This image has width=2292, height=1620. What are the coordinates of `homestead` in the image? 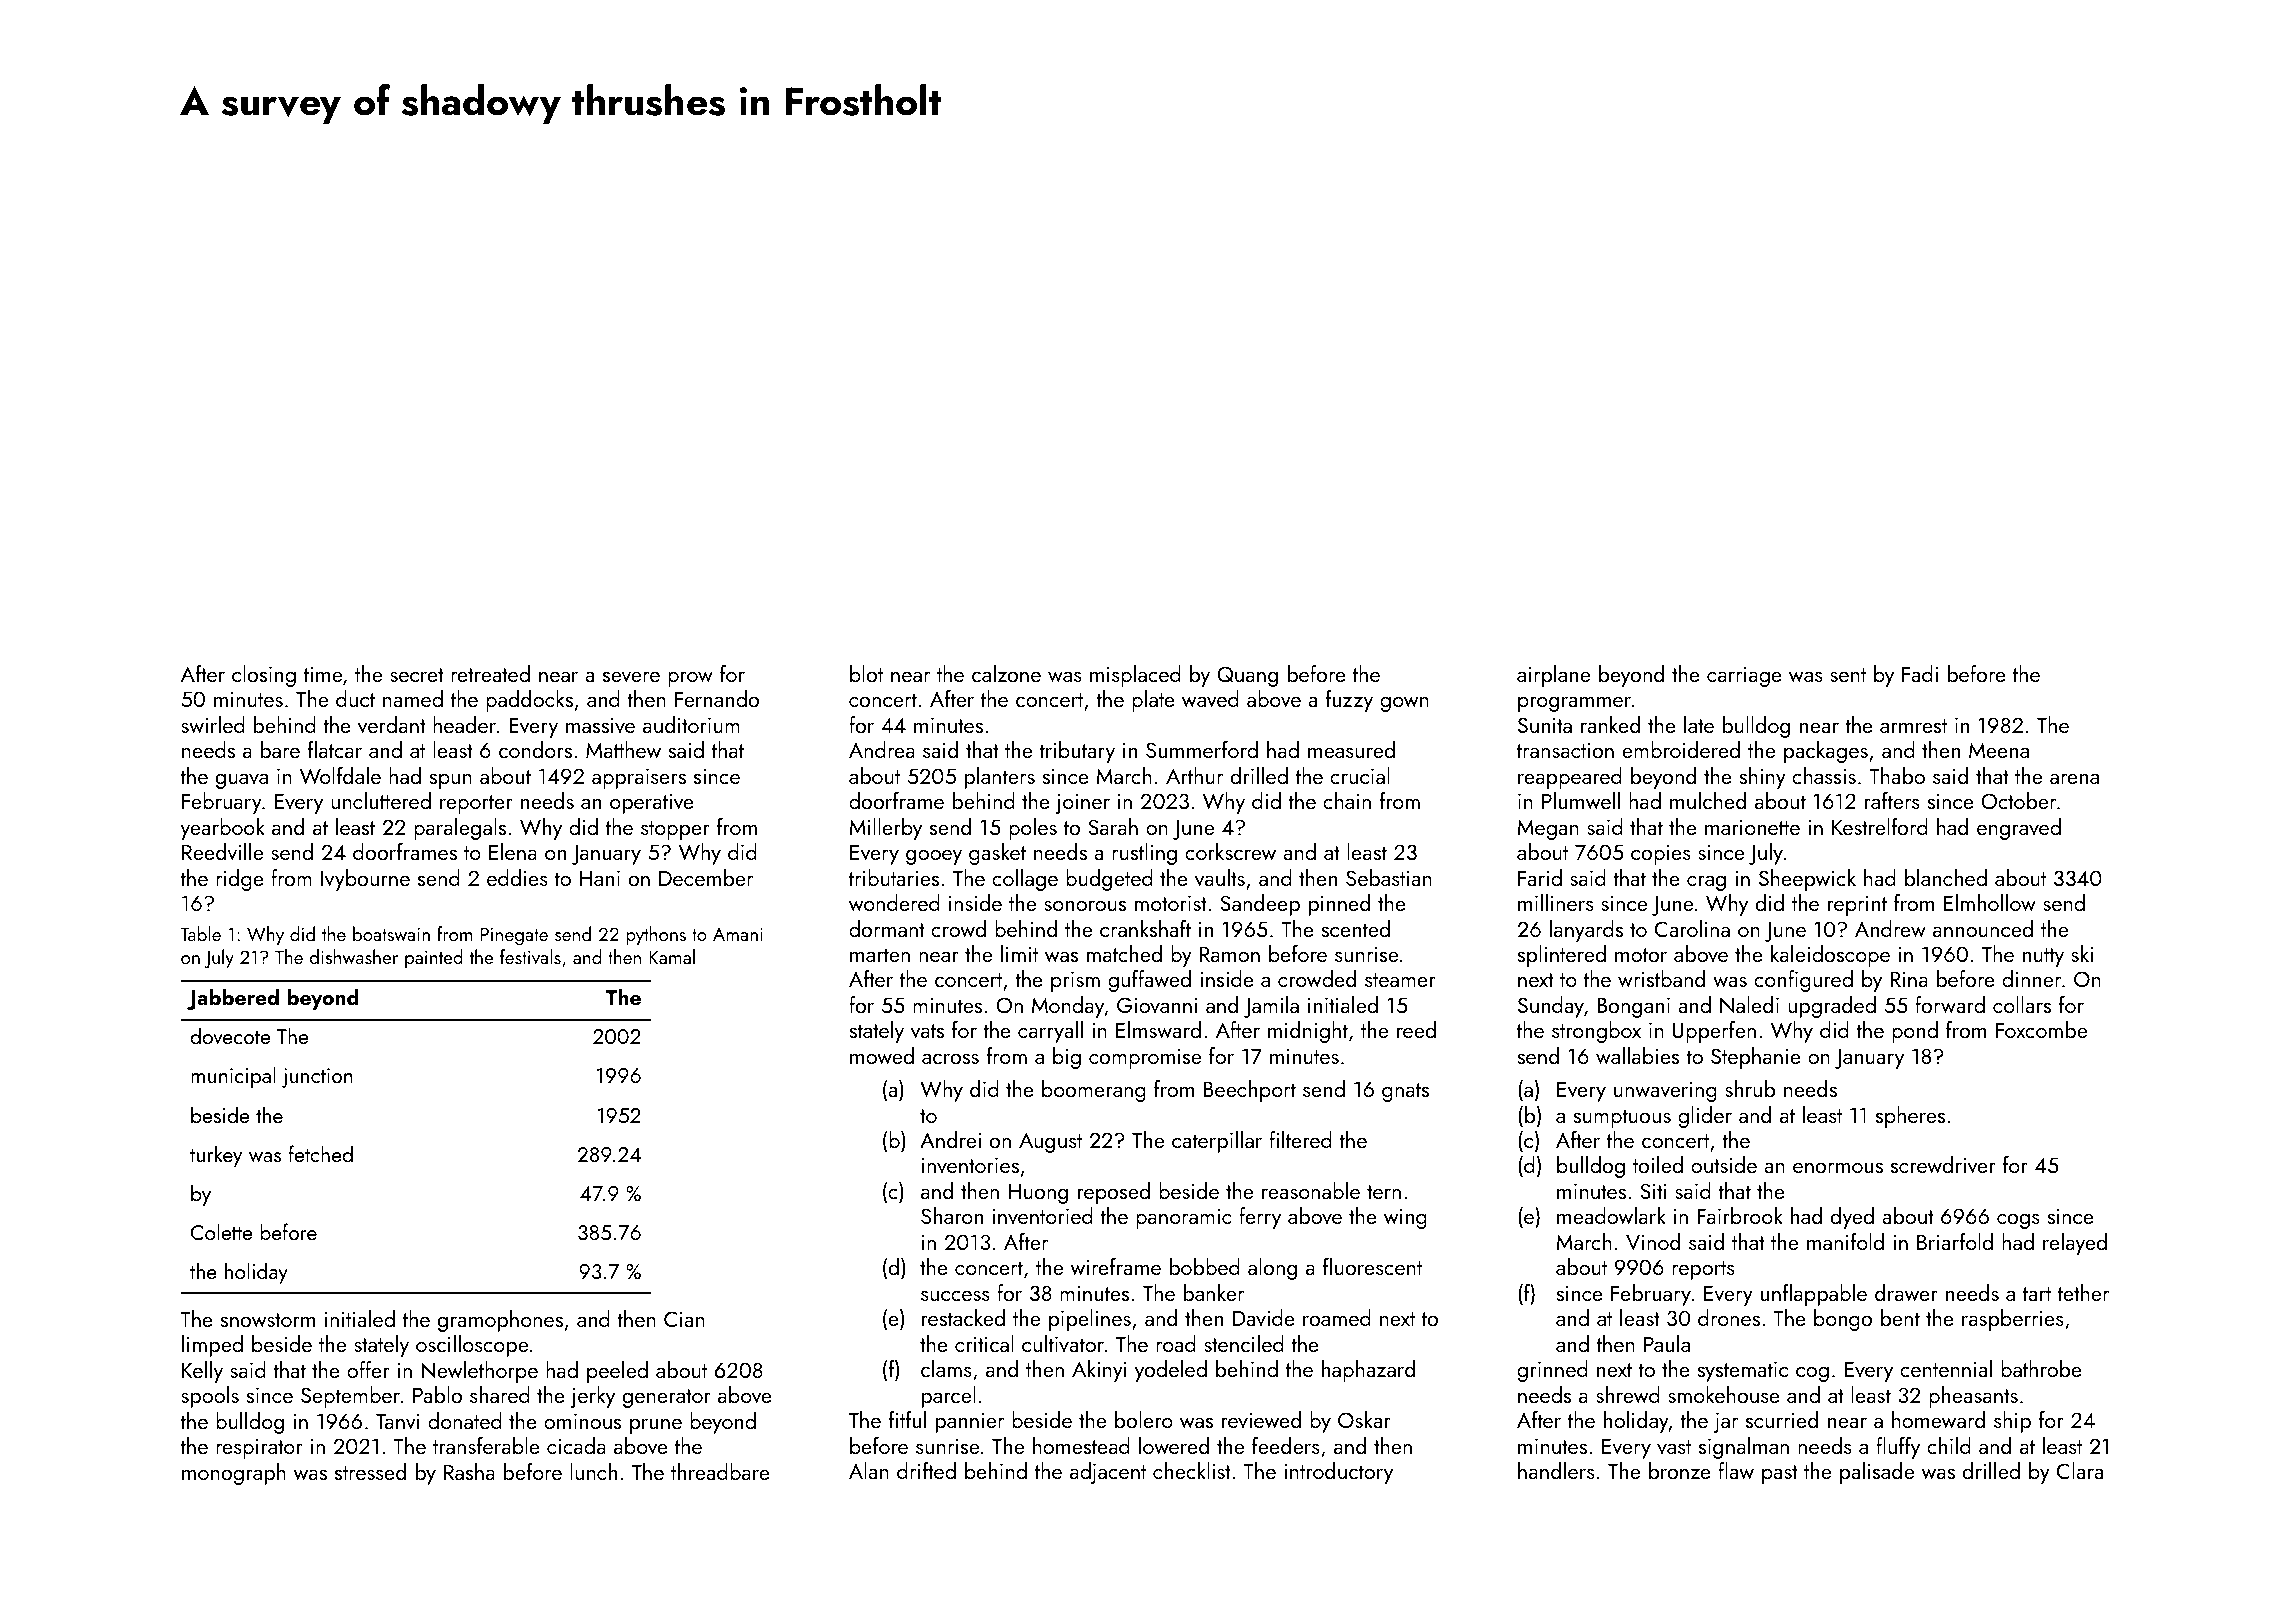 It's located at (1081, 1445).
